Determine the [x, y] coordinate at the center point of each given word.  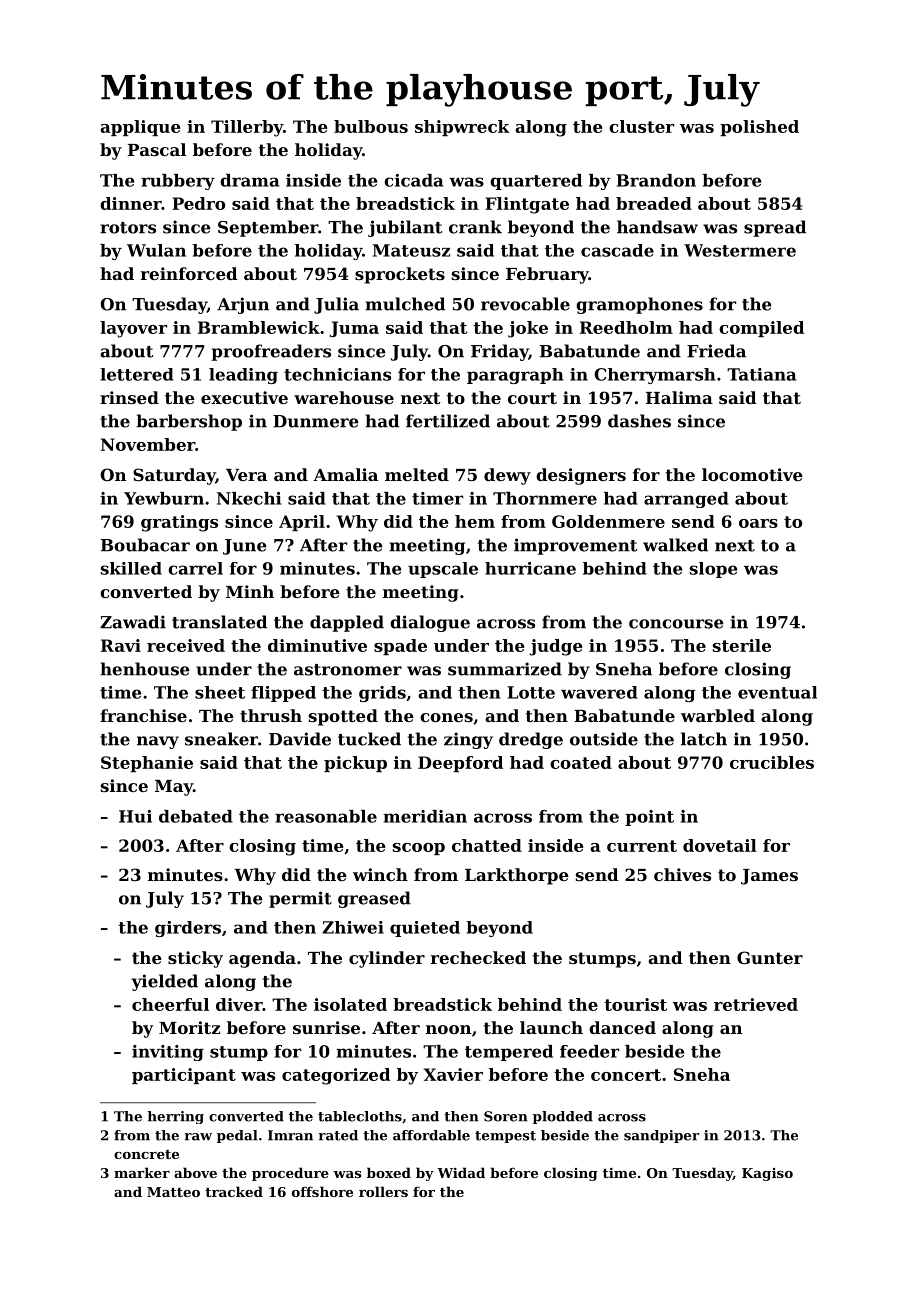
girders [188, 929]
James [769, 877]
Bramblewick [259, 327]
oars [758, 523]
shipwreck [462, 128]
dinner [131, 203]
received [186, 645]
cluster [641, 126]
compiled [761, 329]
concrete [146, 1154]
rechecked [478, 957]
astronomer [348, 670]
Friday [500, 352]
